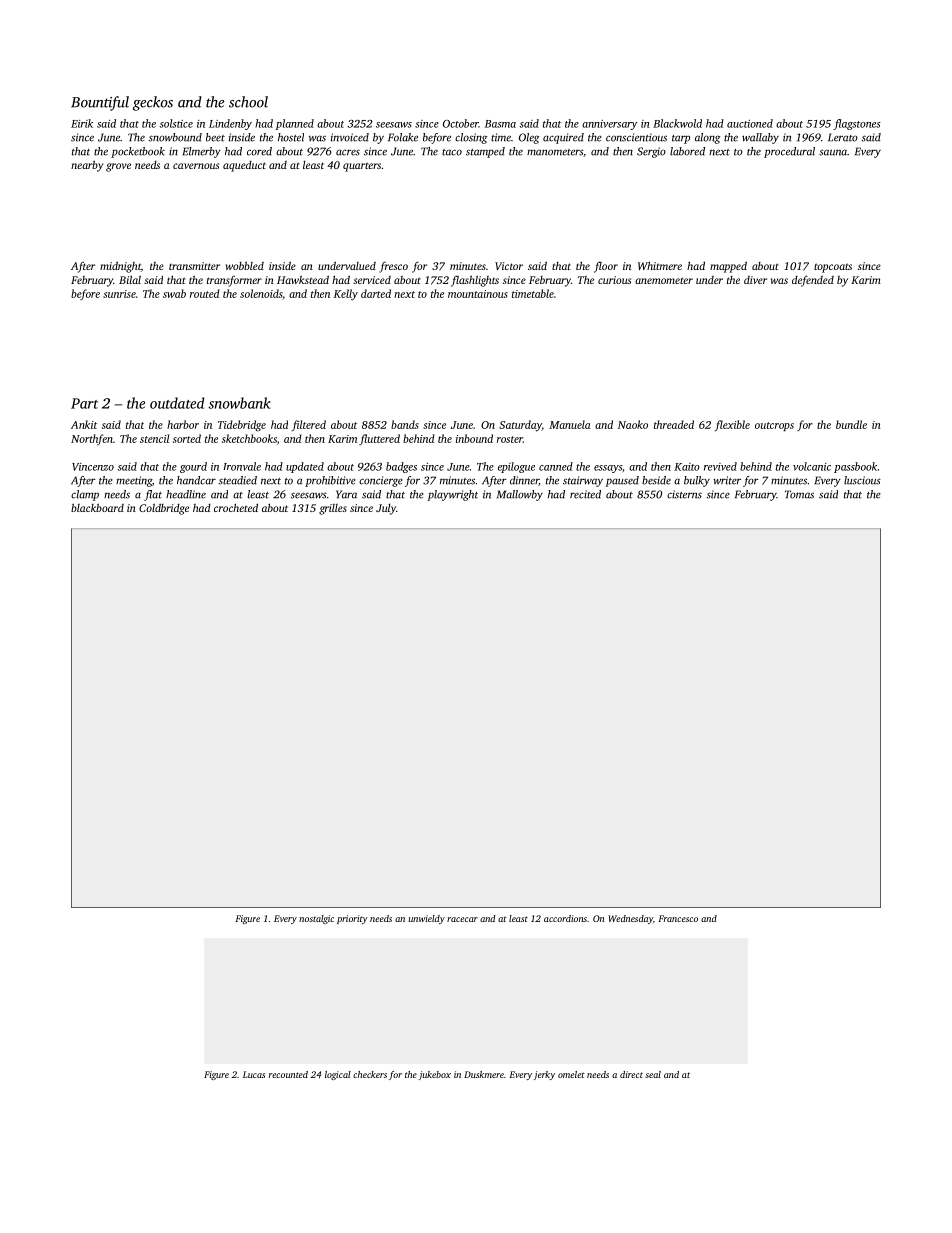 This screenshot has width=952, height=1233. Describe the element at coordinates (750, 123) in the screenshot. I see `auctioned` at that location.
